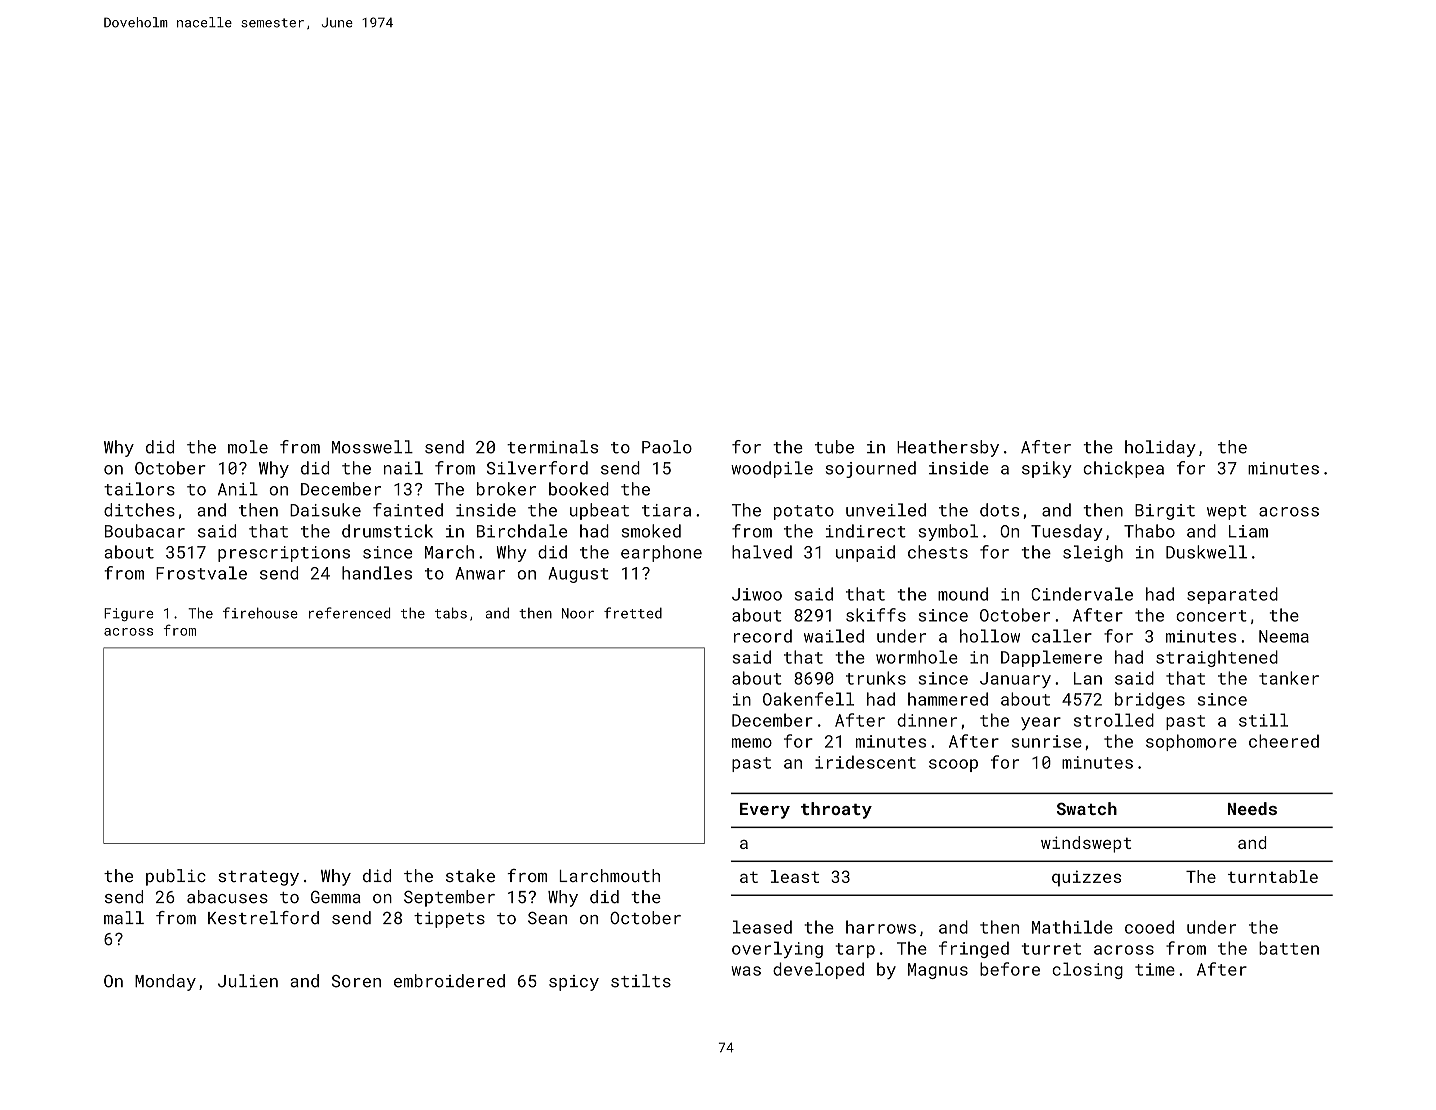  What do you see at coordinates (1232, 595) in the screenshot?
I see `separated` at bounding box center [1232, 595].
